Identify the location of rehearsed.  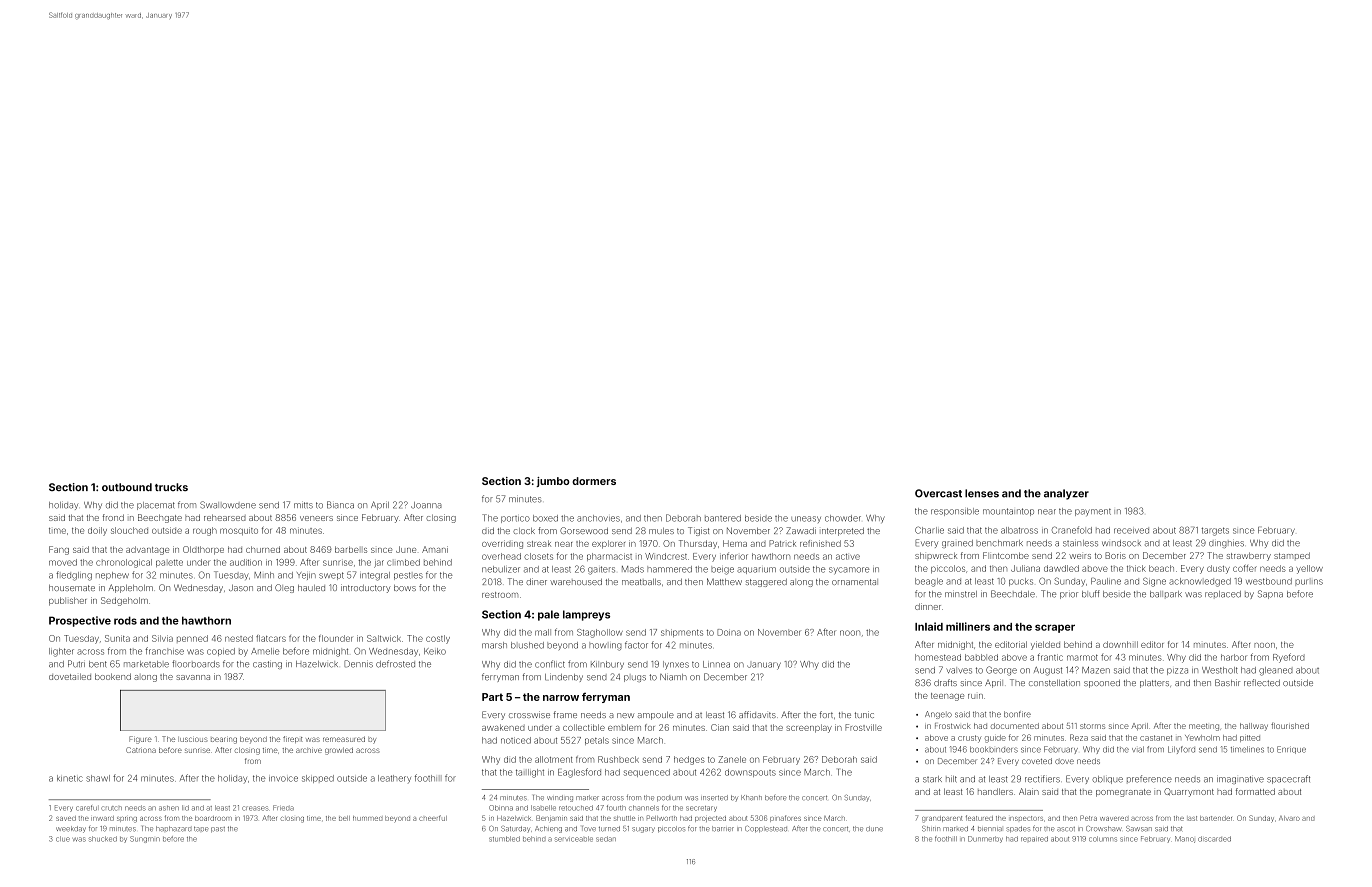
(225, 517).
